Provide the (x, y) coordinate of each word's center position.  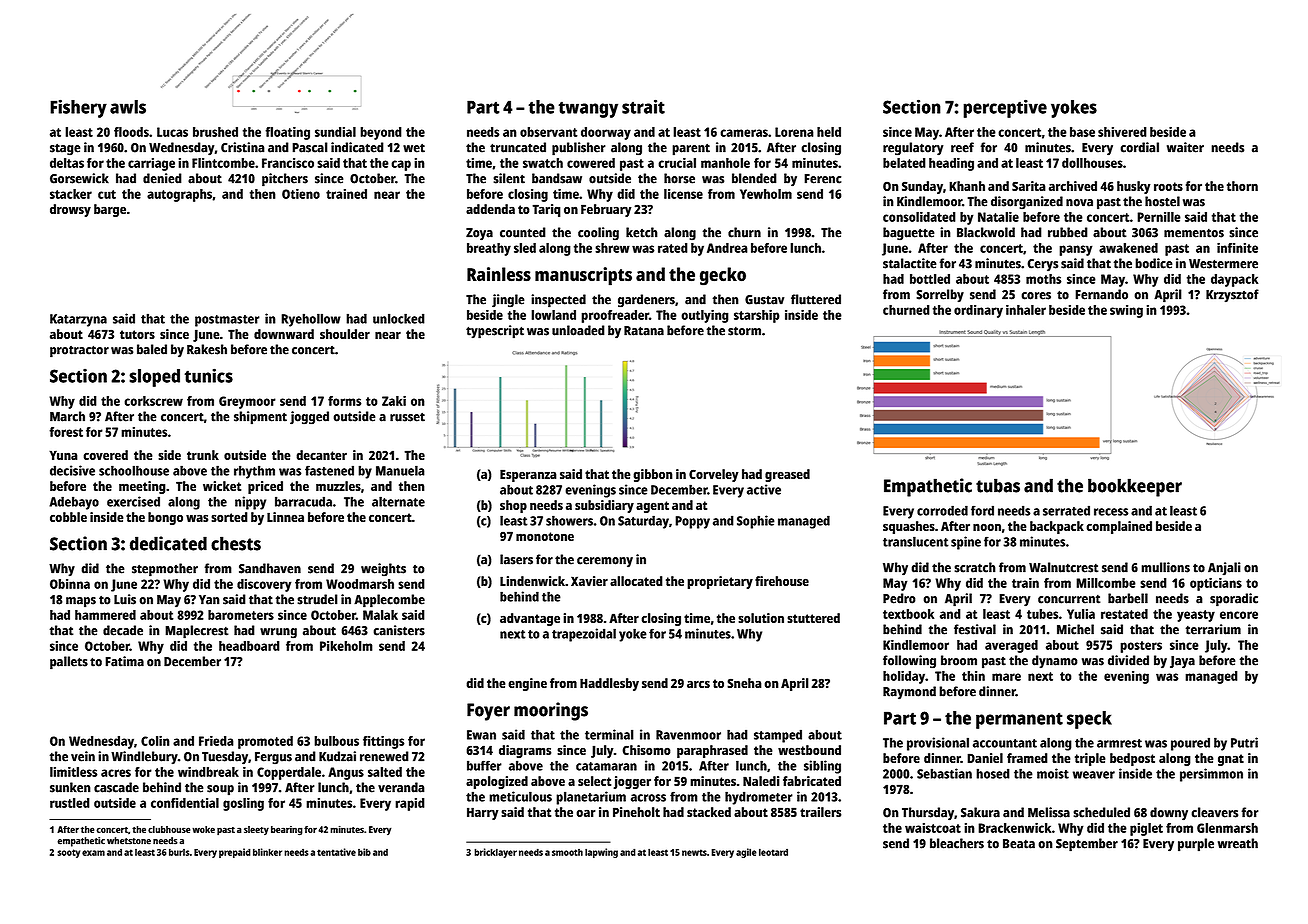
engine (527, 684)
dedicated (168, 543)
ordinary (978, 311)
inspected (558, 301)
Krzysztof (1232, 295)
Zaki (394, 401)
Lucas (172, 132)
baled (152, 349)
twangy (588, 109)
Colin (155, 741)
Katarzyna (78, 320)
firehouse (782, 581)
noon (987, 527)
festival (975, 629)
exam (93, 853)
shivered (1122, 132)
